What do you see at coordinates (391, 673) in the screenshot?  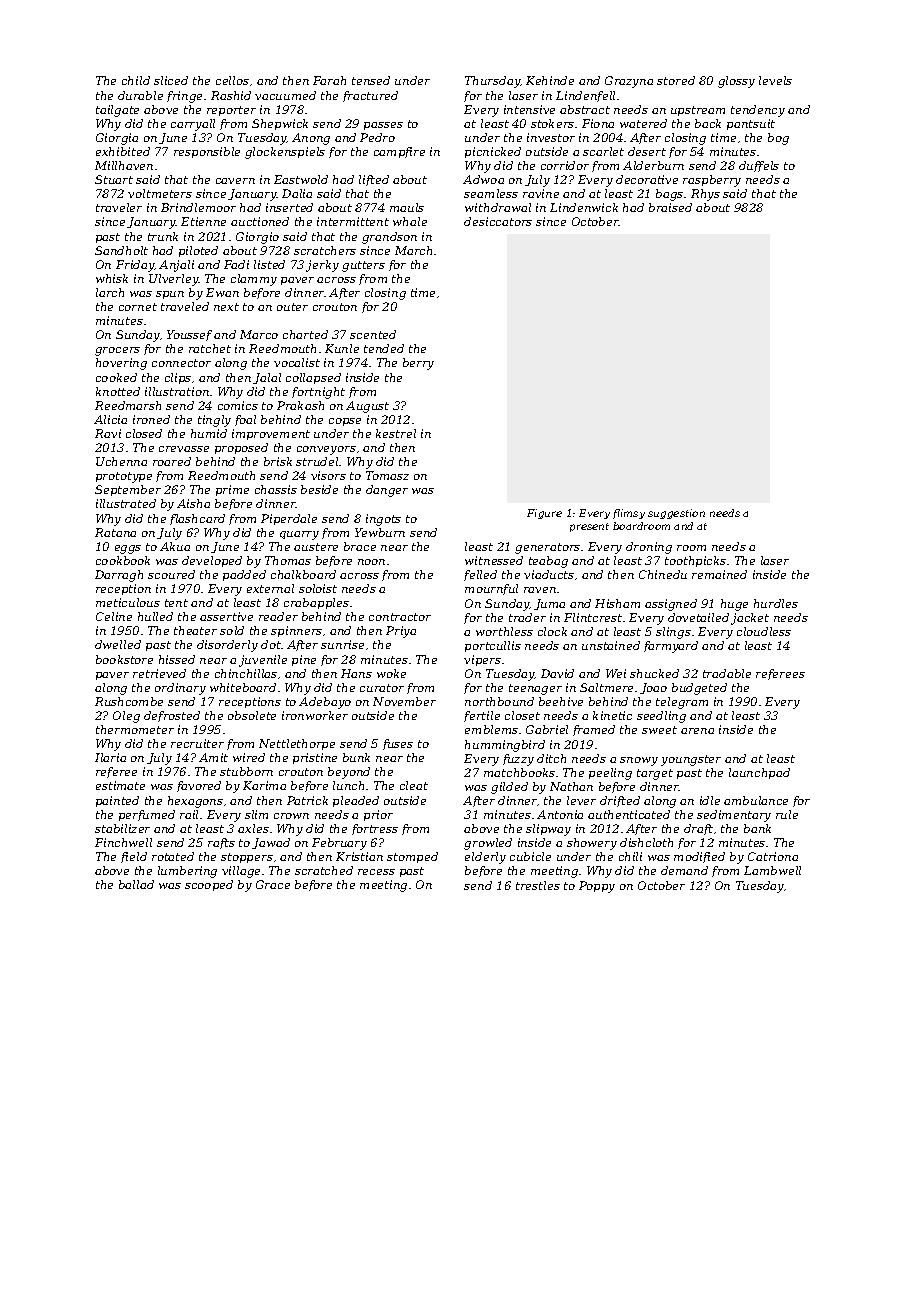 I see `woke` at bounding box center [391, 673].
